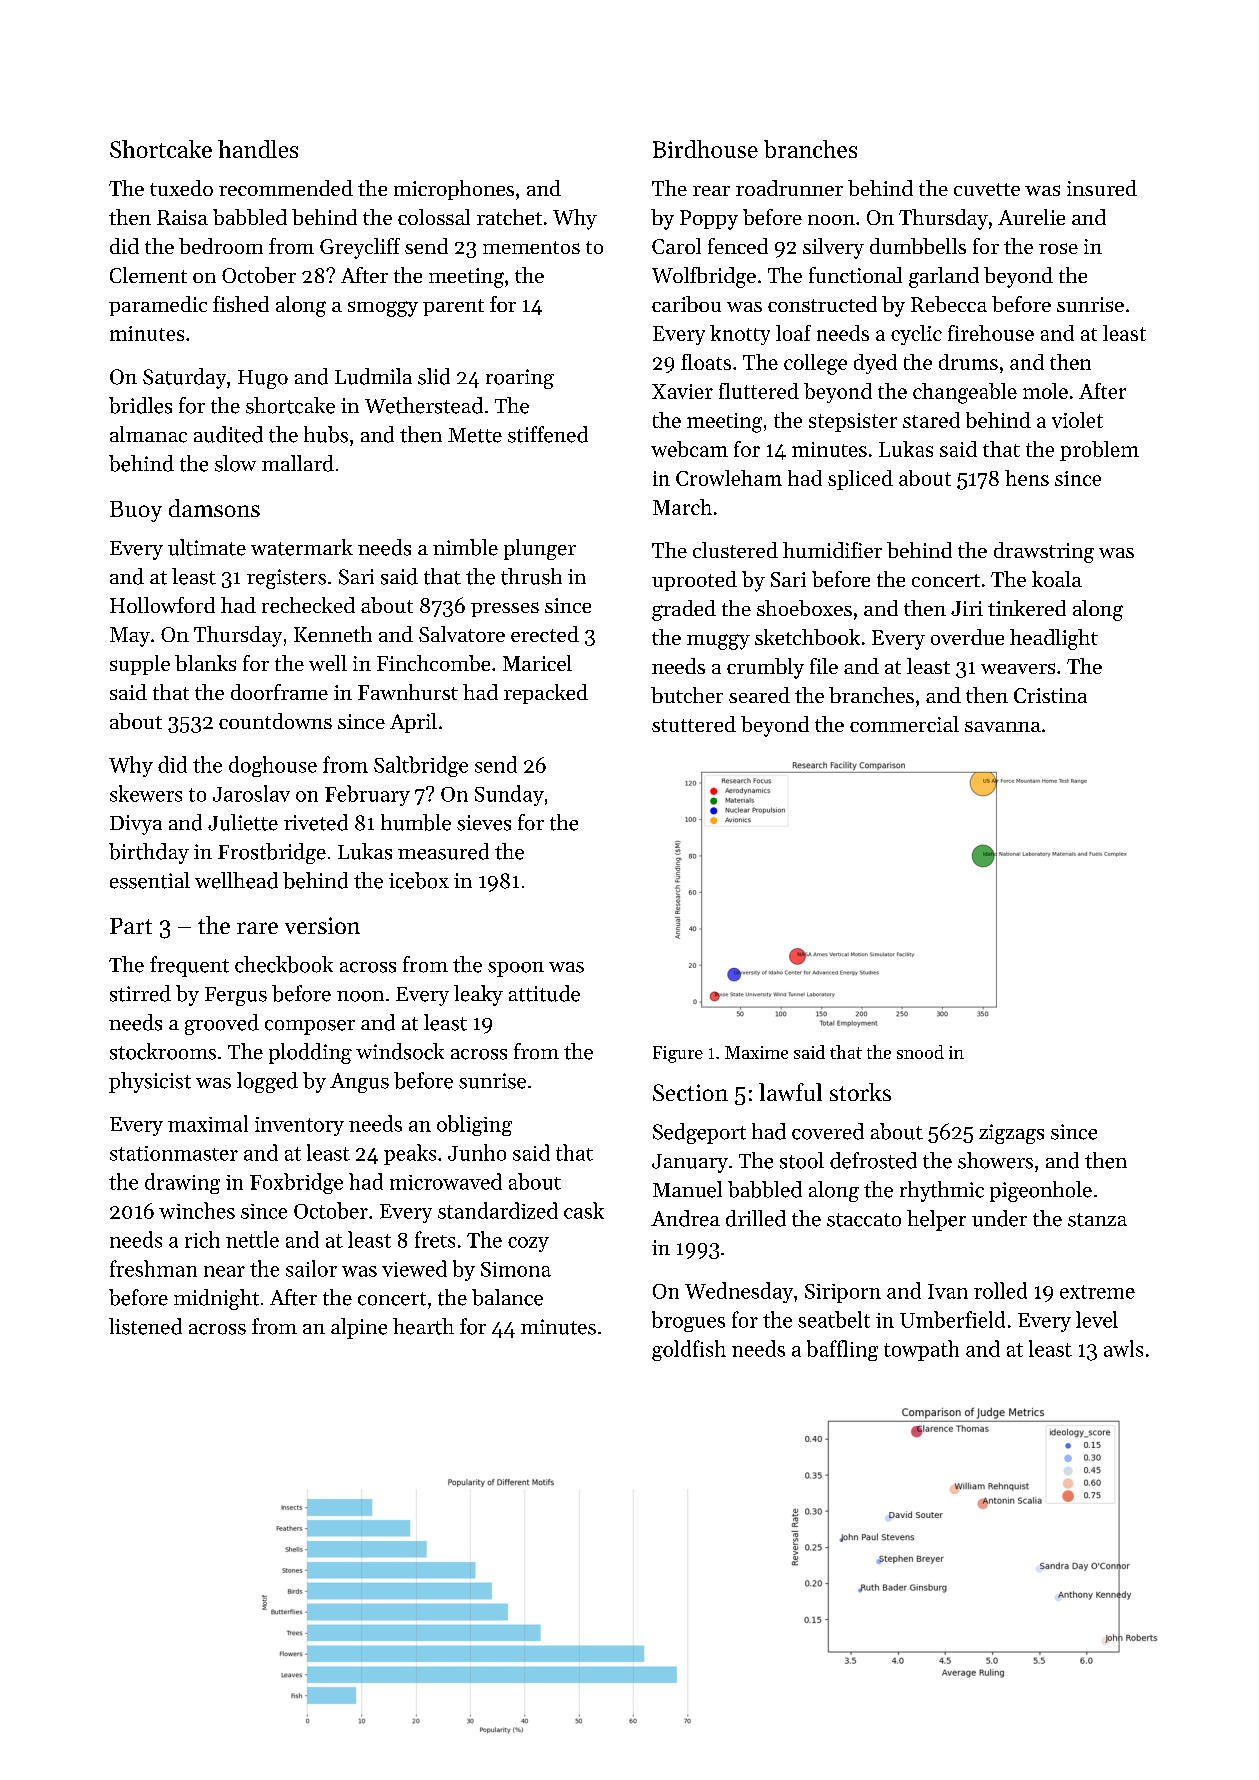  I want to click on commercial, so click(904, 724).
